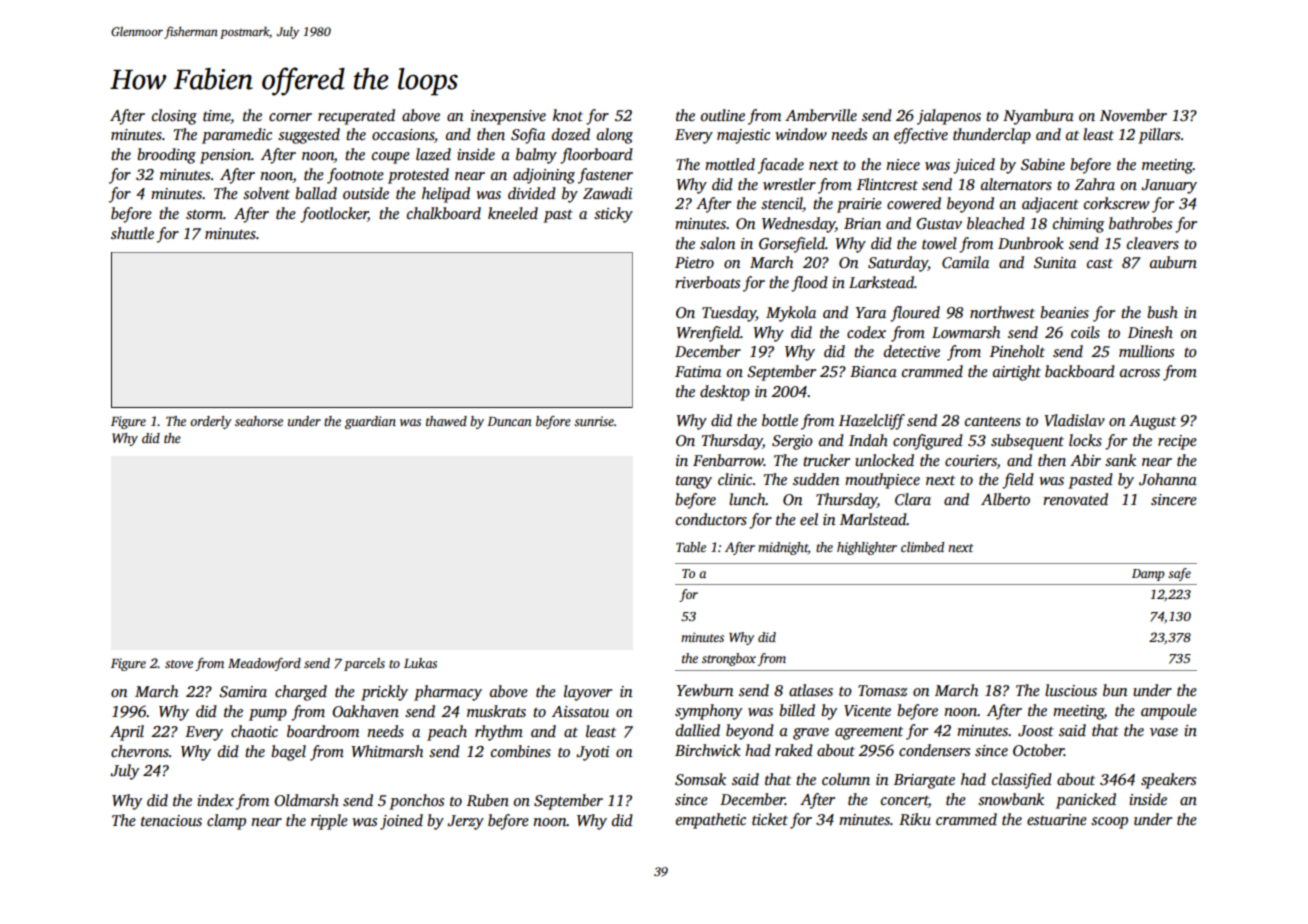 The width and height of the screenshot is (1308, 924). What do you see at coordinates (1038, 117) in the screenshot?
I see `Nyambura` at bounding box center [1038, 117].
